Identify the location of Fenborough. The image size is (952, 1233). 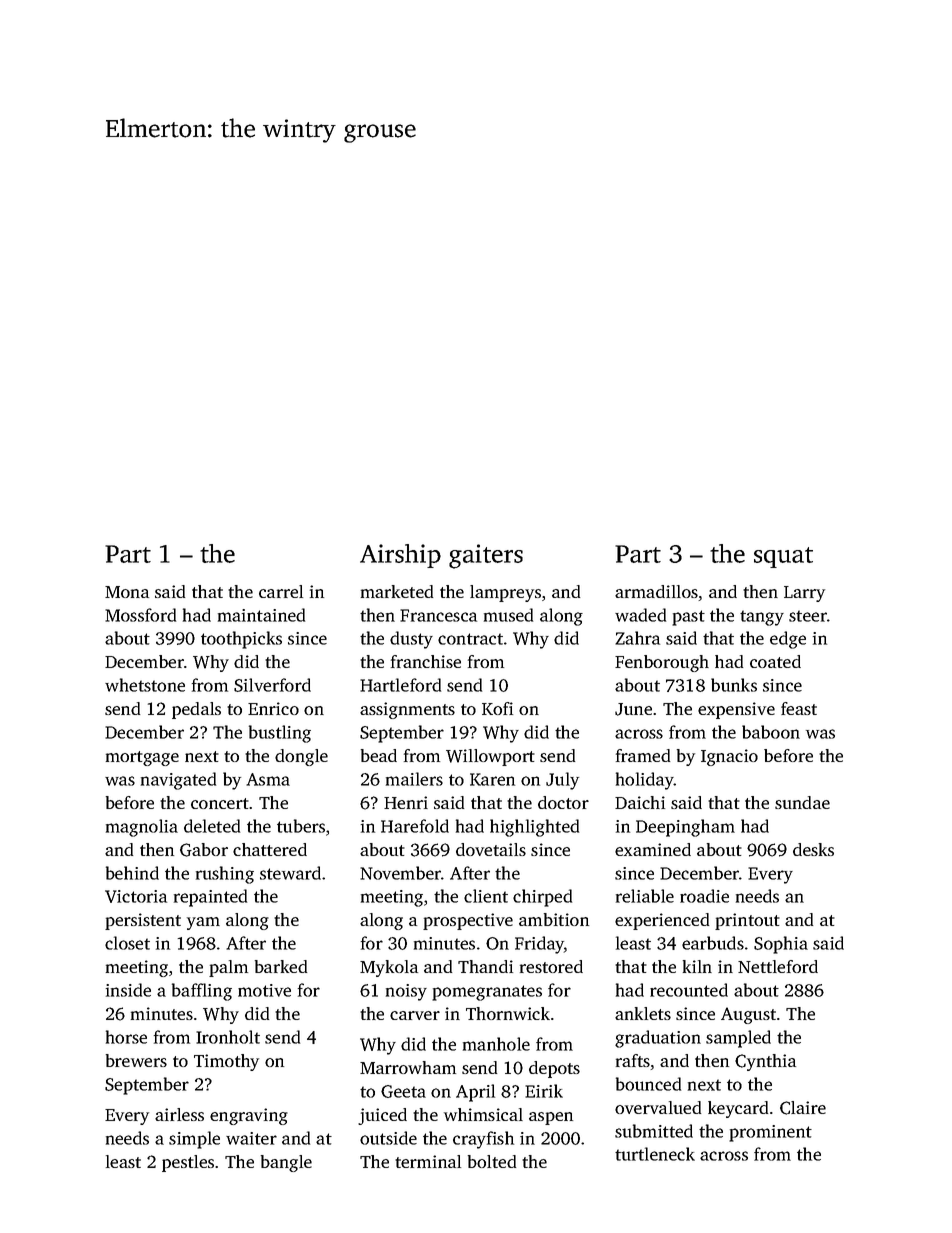
(662, 663).
